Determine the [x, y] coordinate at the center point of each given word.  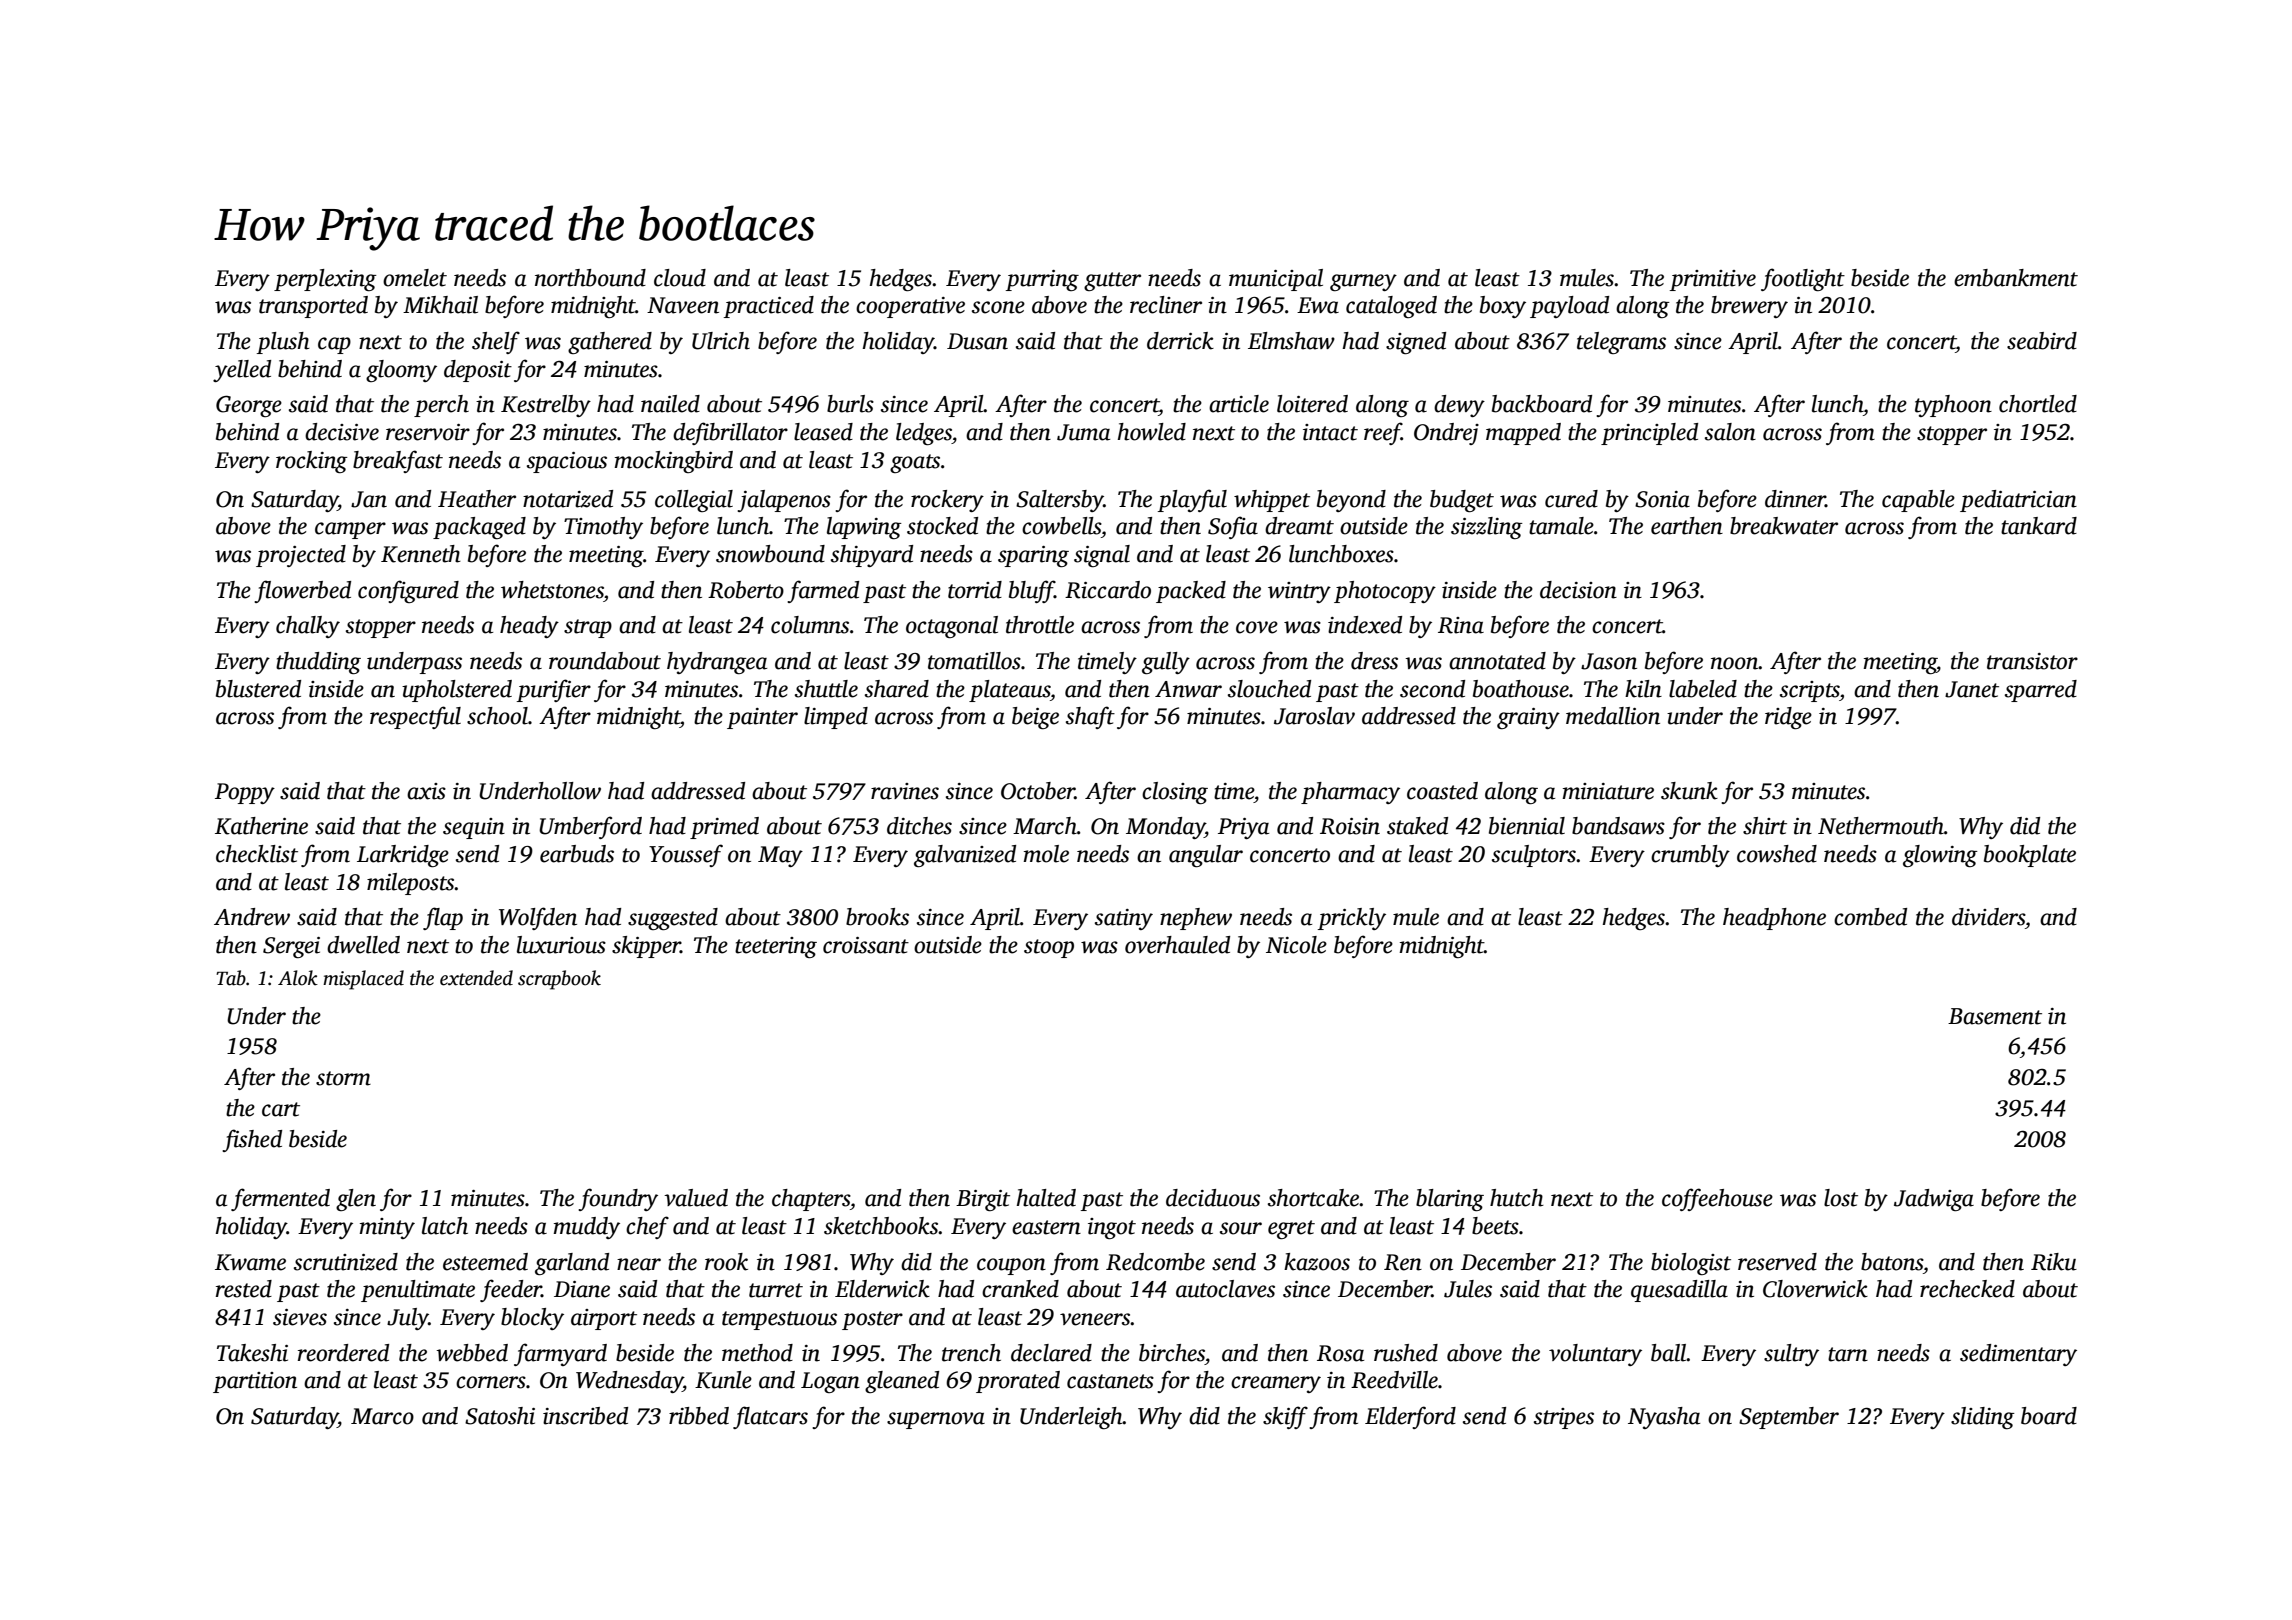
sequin [474, 828]
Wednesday [629, 1382]
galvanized [965, 856]
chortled [2038, 404]
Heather [477, 499]
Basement [1995, 1016]
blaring [1450, 1200]
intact [1330, 432]
